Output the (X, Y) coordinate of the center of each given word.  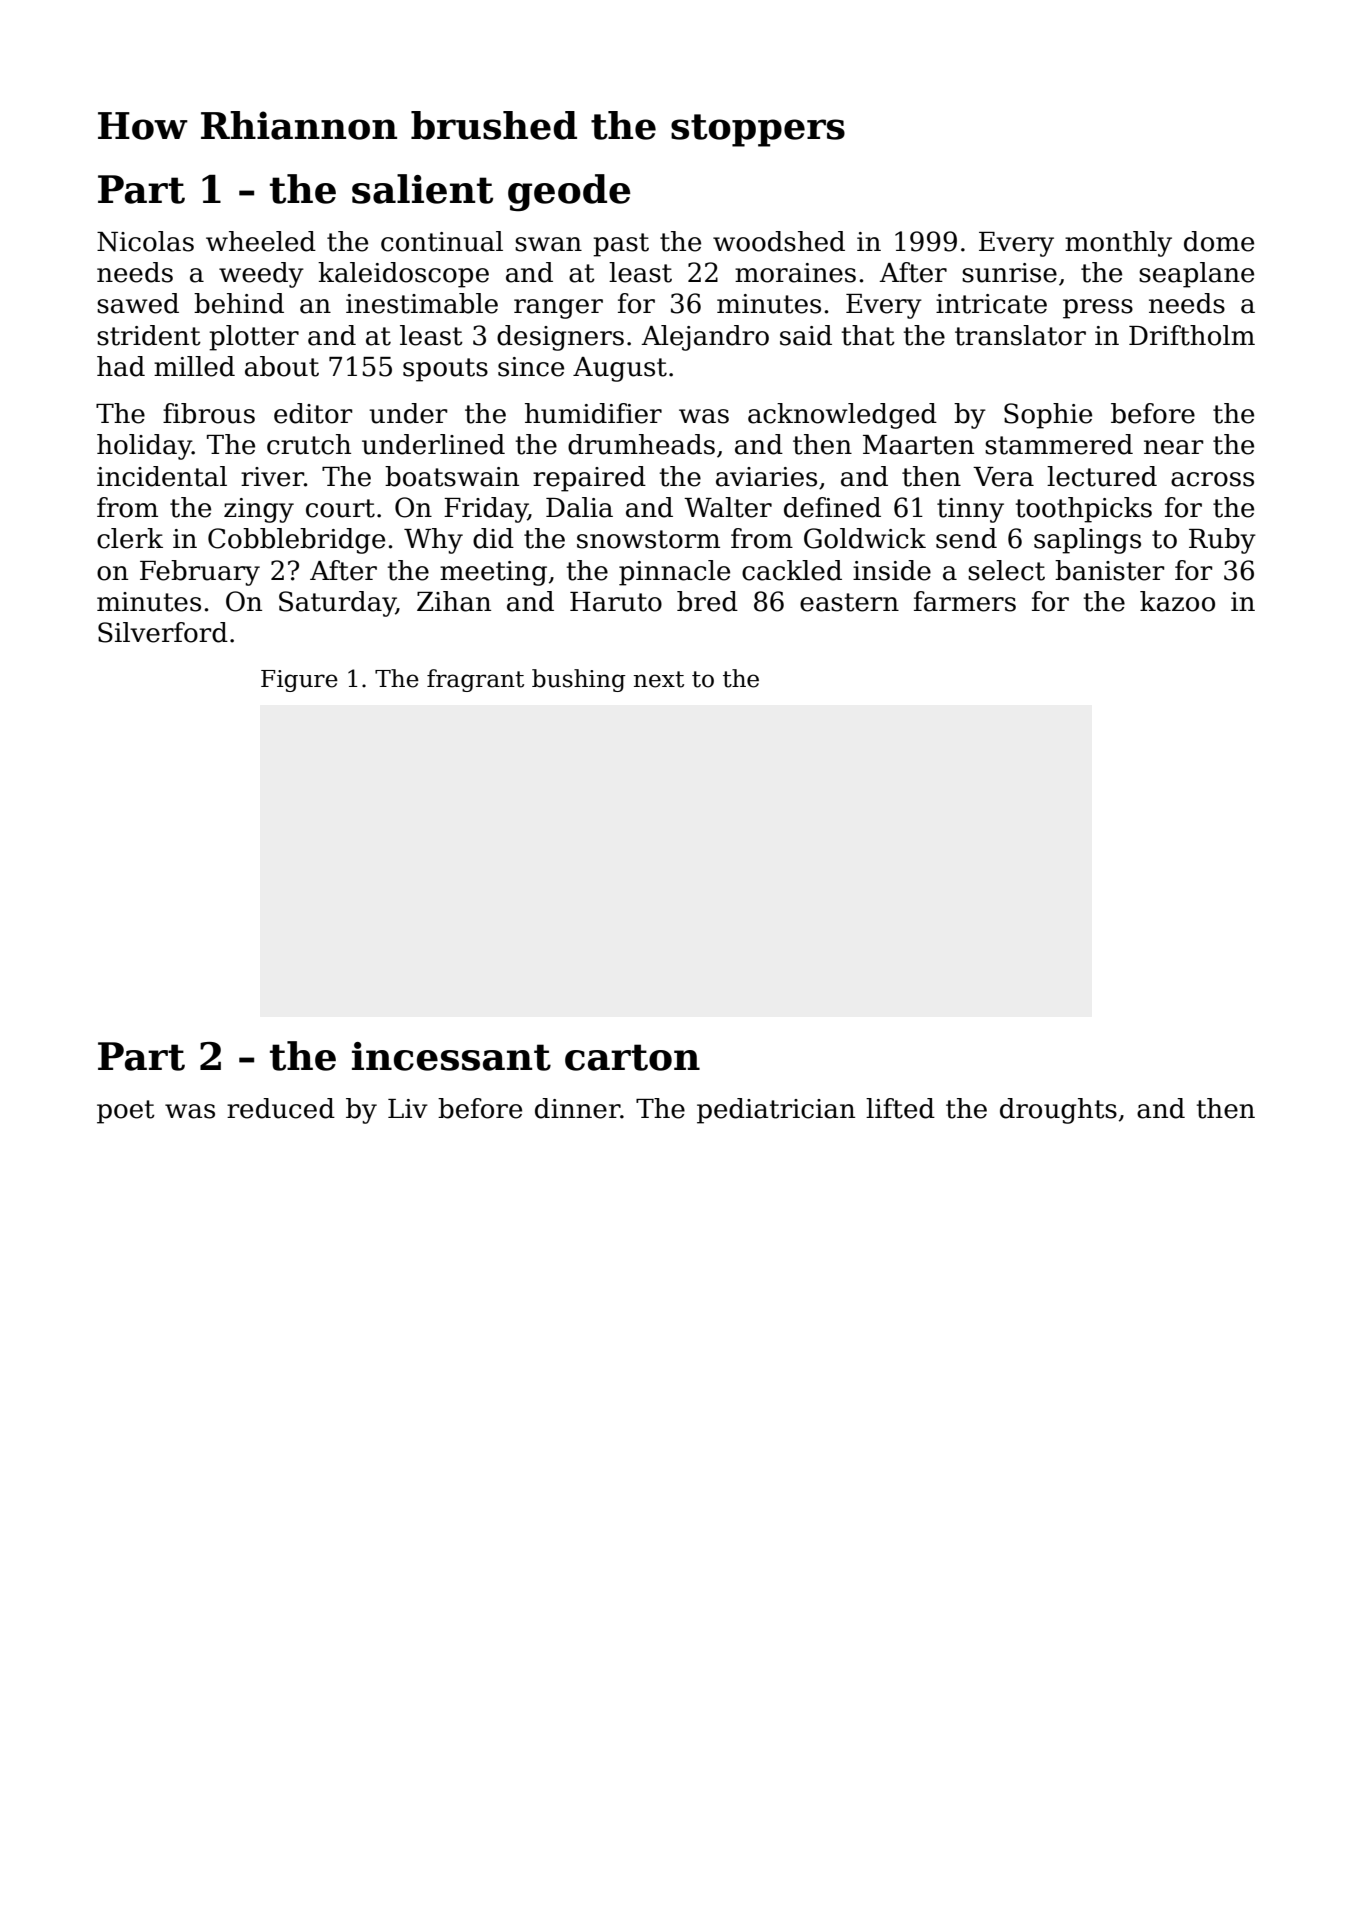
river (272, 477)
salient (422, 189)
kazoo (1177, 601)
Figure (299, 681)
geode (569, 193)
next (658, 679)
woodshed (779, 241)
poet (126, 1112)
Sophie (1048, 416)
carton (632, 1057)
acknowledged (842, 416)
